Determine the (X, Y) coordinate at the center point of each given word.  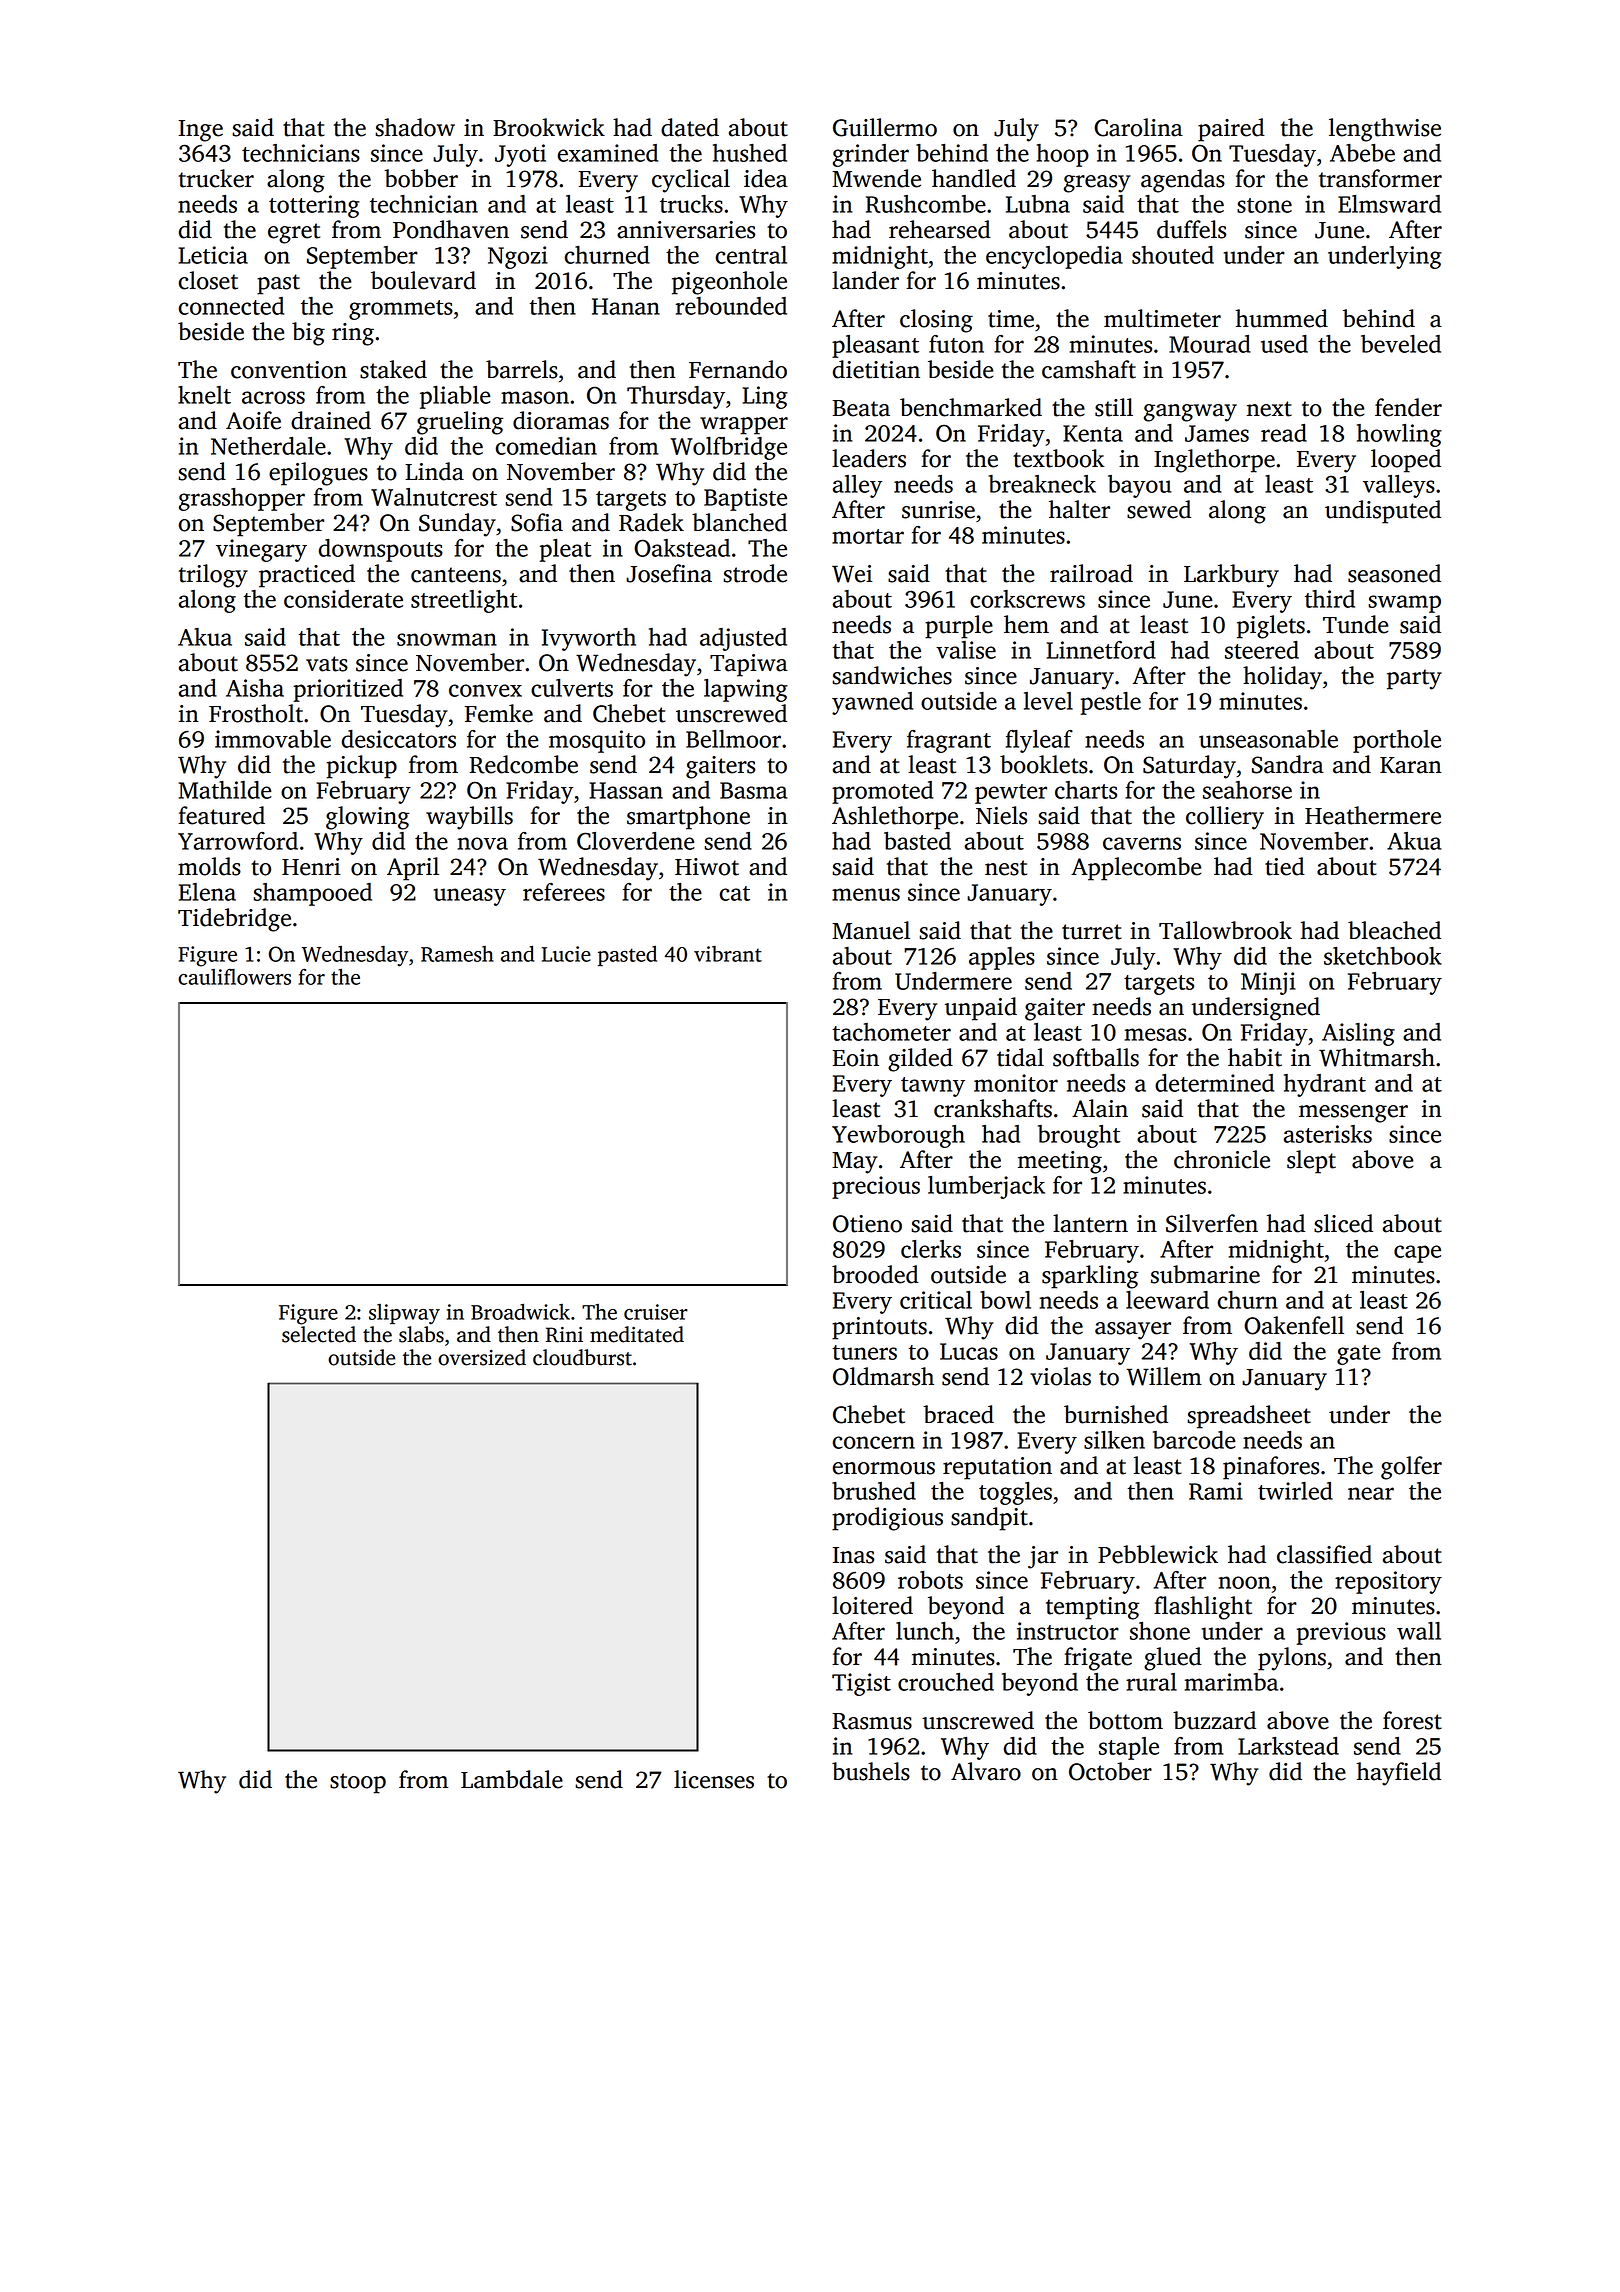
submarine (1205, 1274)
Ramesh (457, 954)
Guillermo (885, 127)
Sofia (537, 522)
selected (319, 1334)
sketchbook (1383, 956)
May (855, 1163)
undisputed (1383, 512)
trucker (216, 178)
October (1110, 1771)
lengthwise (1385, 130)
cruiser (656, 1312)
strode (755, 573)
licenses (714, 1779)
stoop (358, 1783)
